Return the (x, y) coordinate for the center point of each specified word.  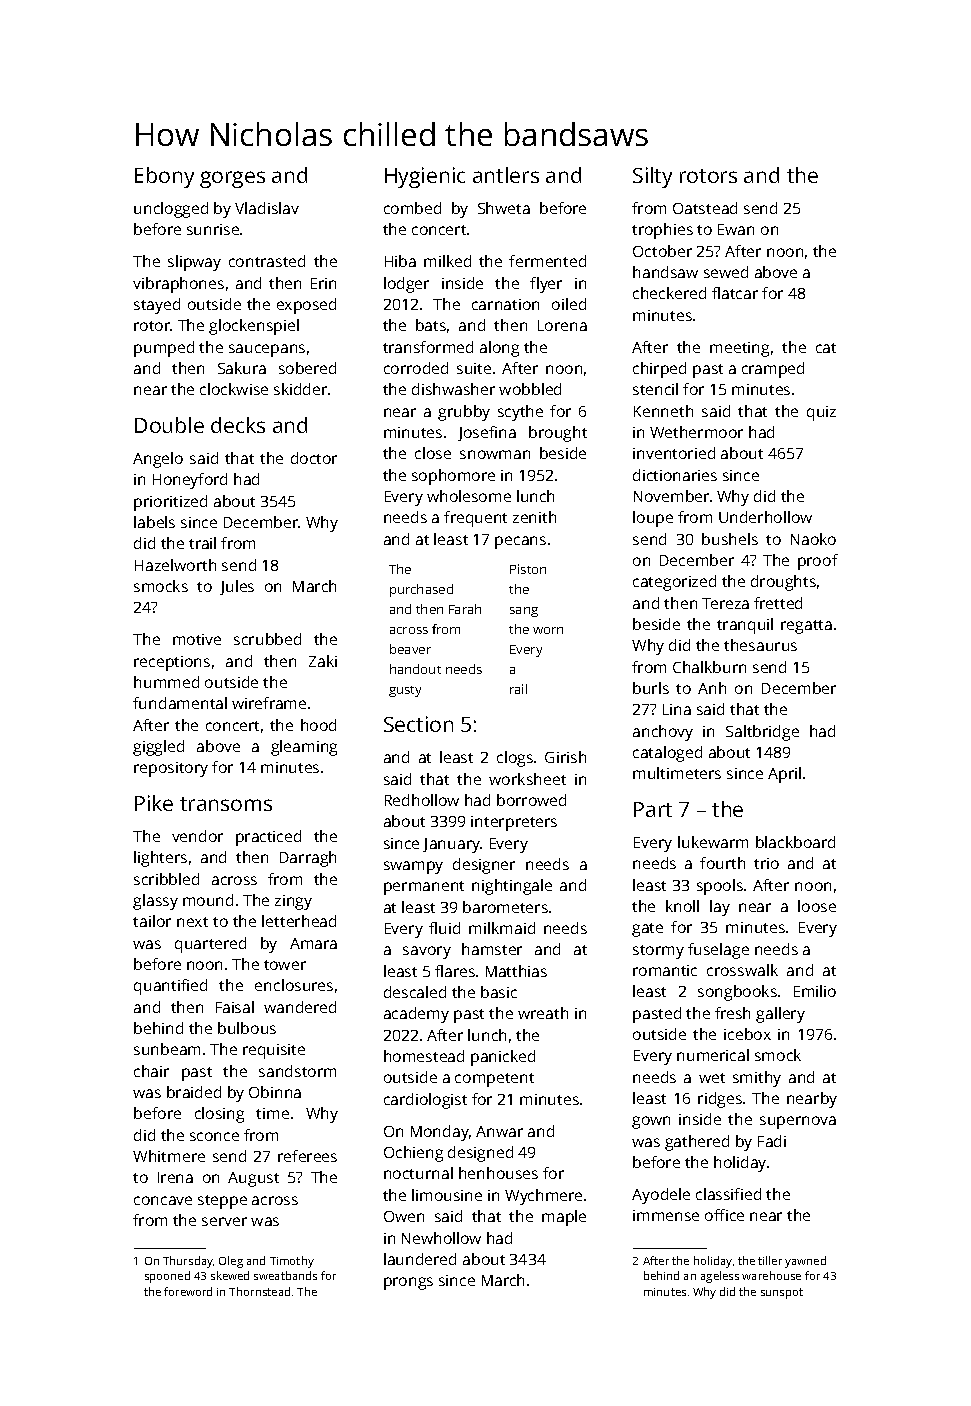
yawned (805, 1262)
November (671, 496)
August (253, 1179)
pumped (164, 349)
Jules (237, 587)
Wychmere (543, 1197)
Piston (528, 569)
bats (431, 325)
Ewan (736, 229)
